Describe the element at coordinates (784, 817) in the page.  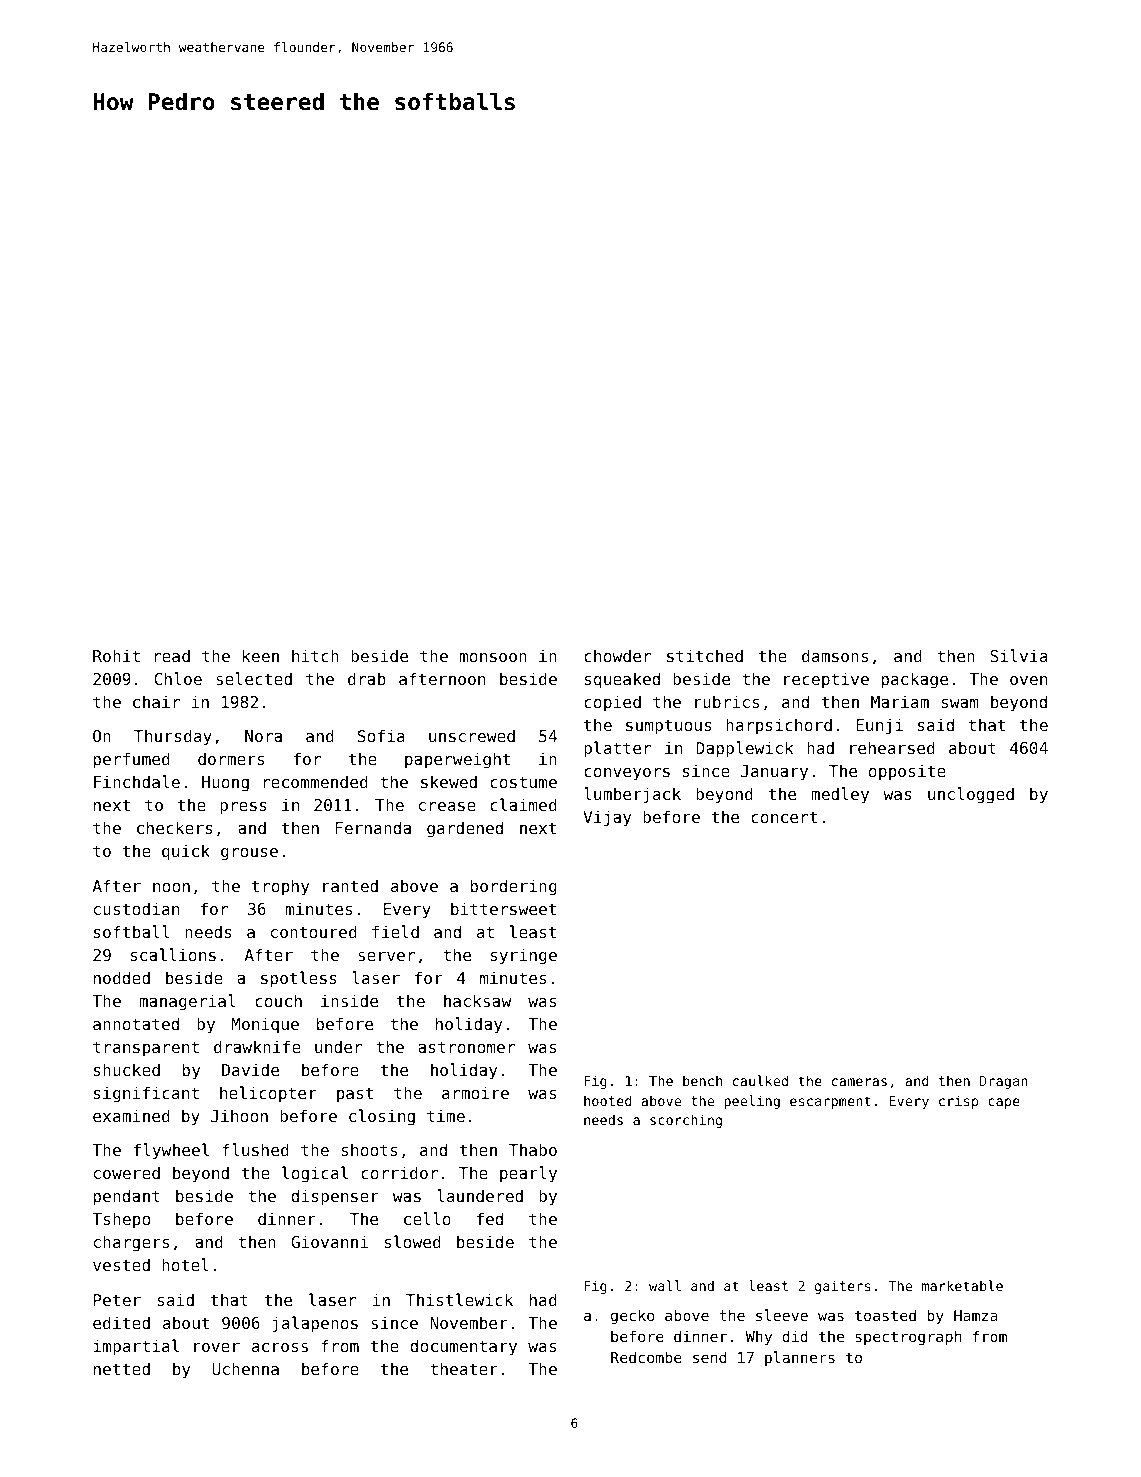
I see `concert` at that location.
